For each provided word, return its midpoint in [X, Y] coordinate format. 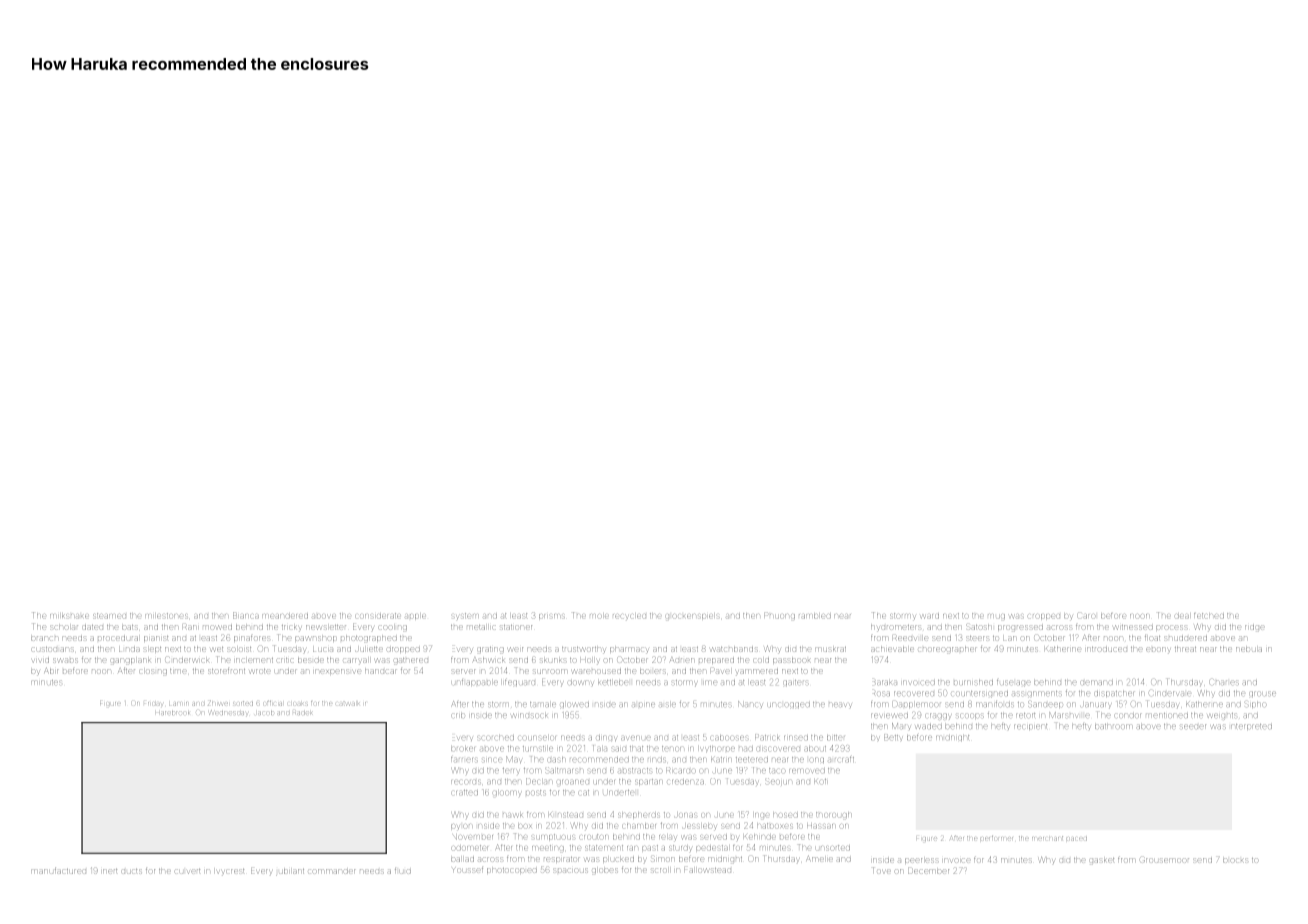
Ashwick [488, 660]
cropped [1044, 616]
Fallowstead [707, 870]
